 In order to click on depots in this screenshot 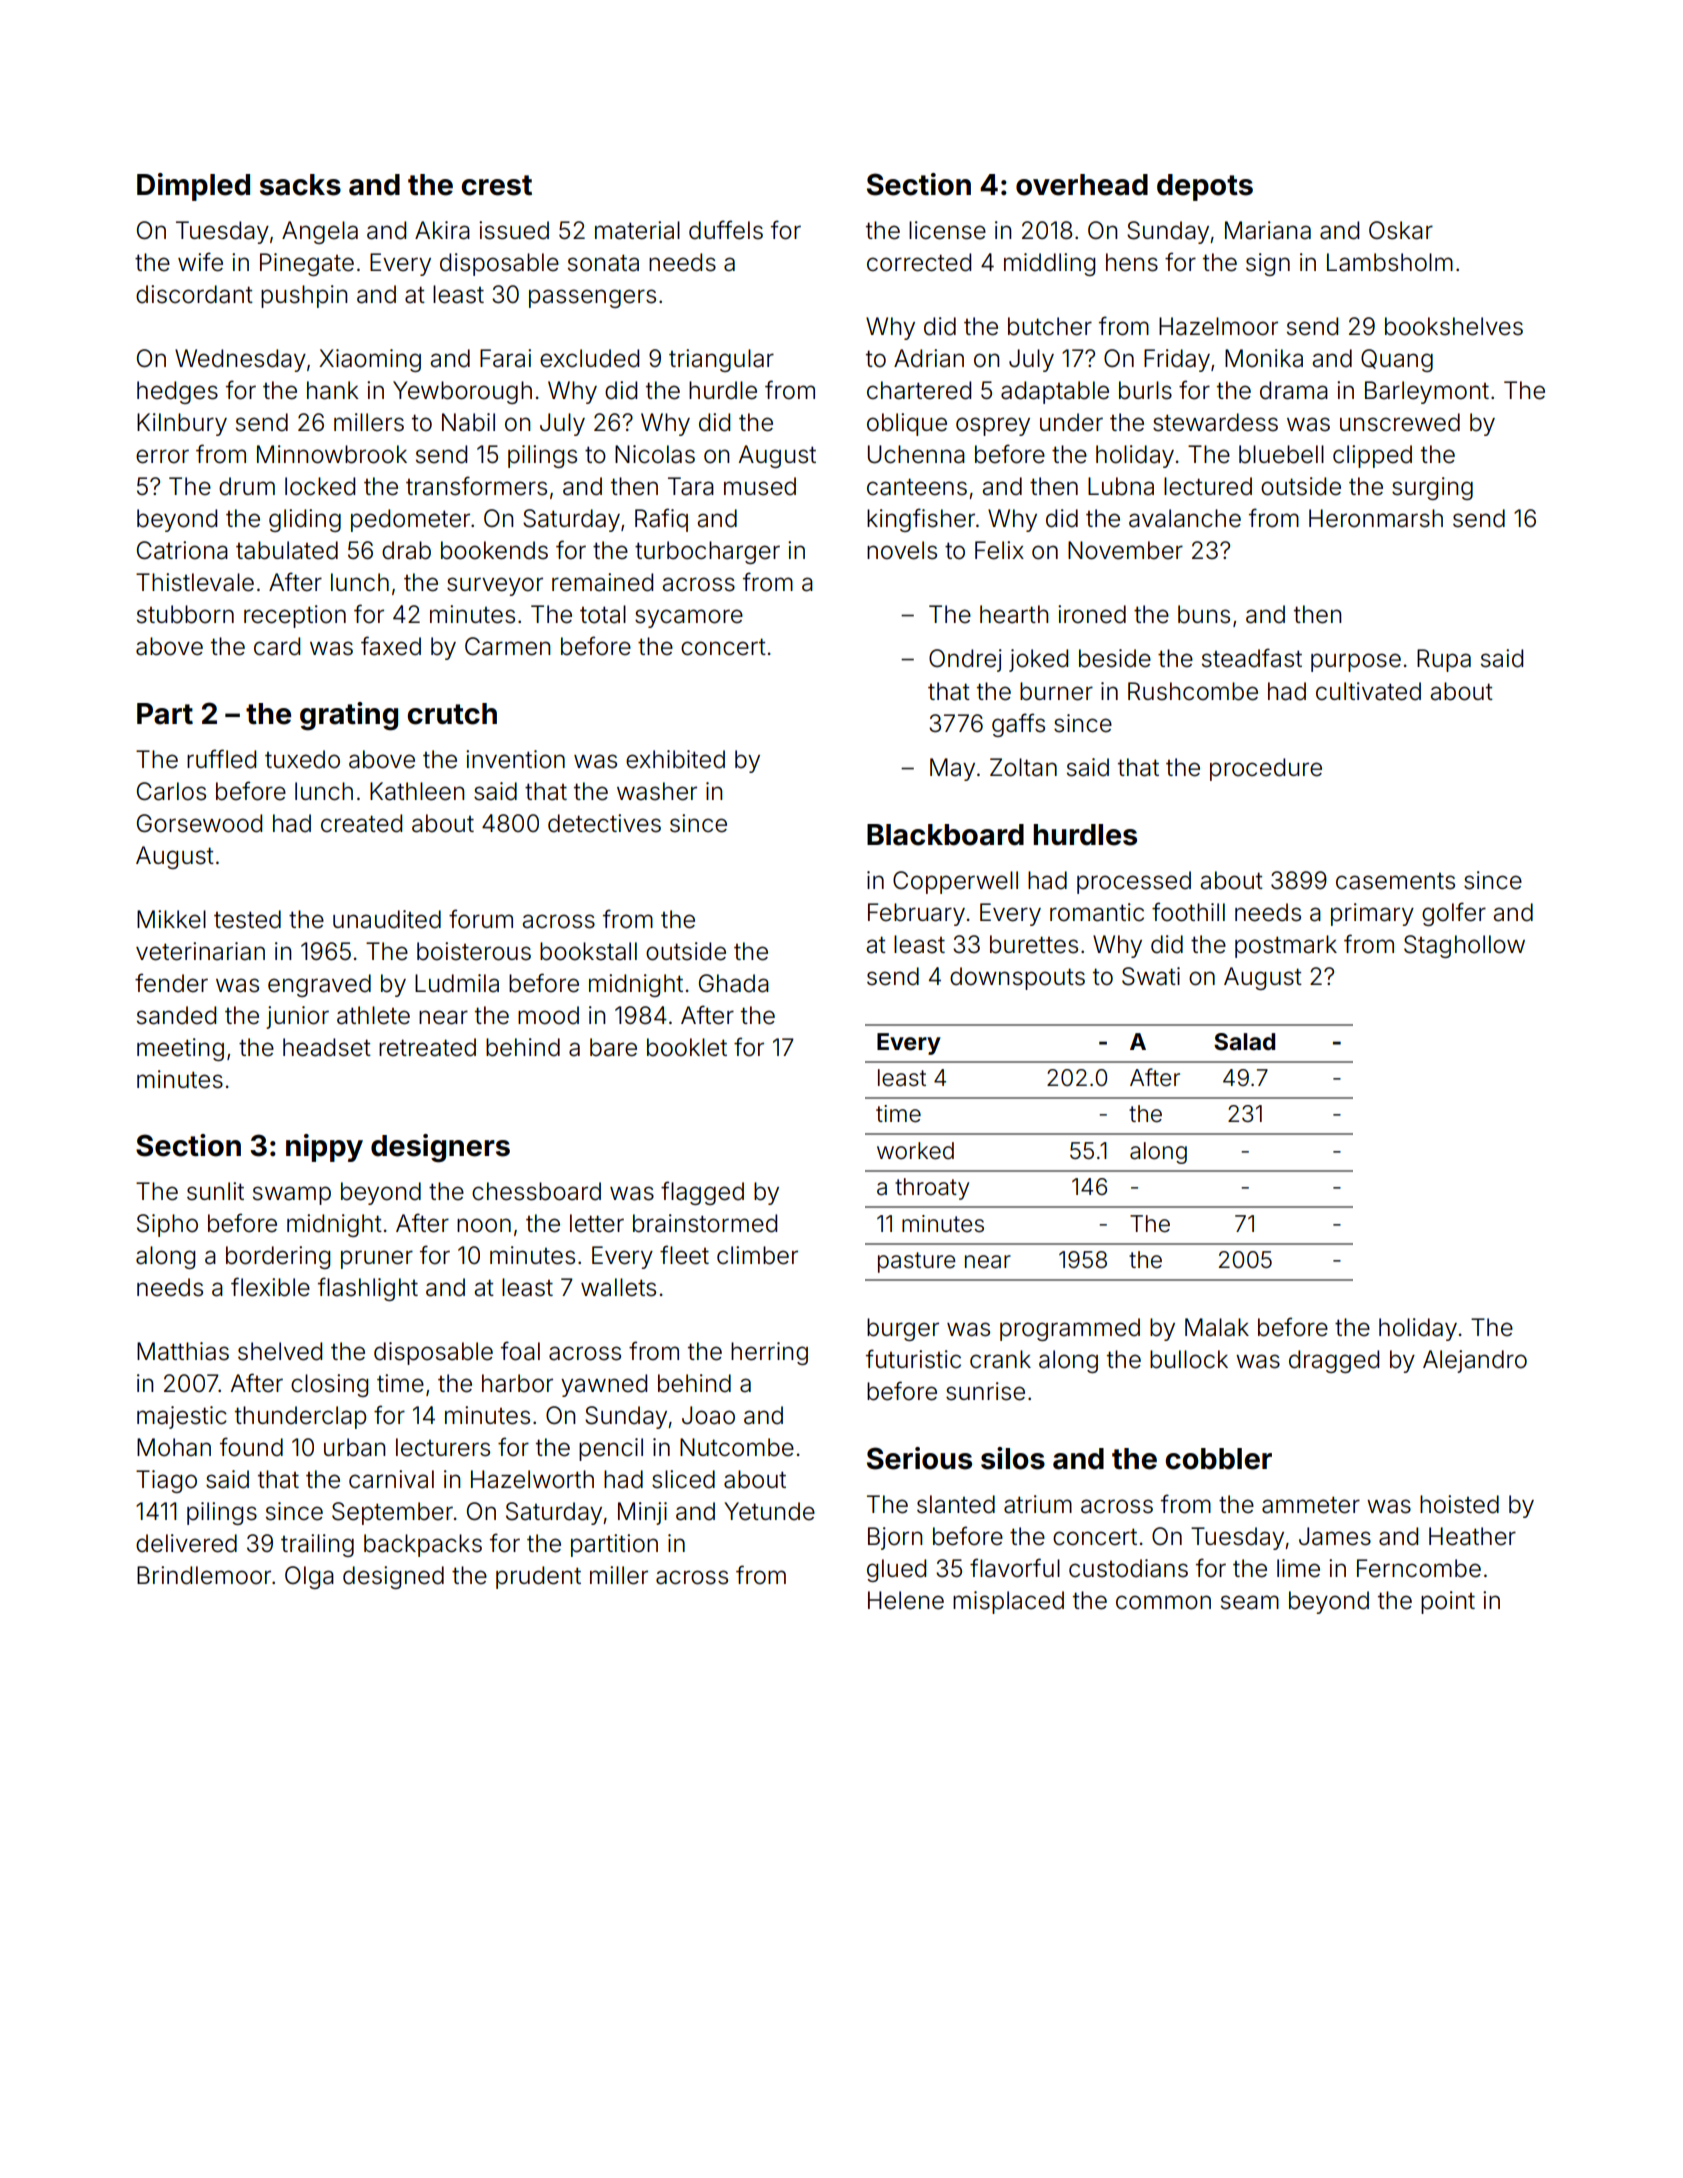, I will do `click(1205, 187)`.
